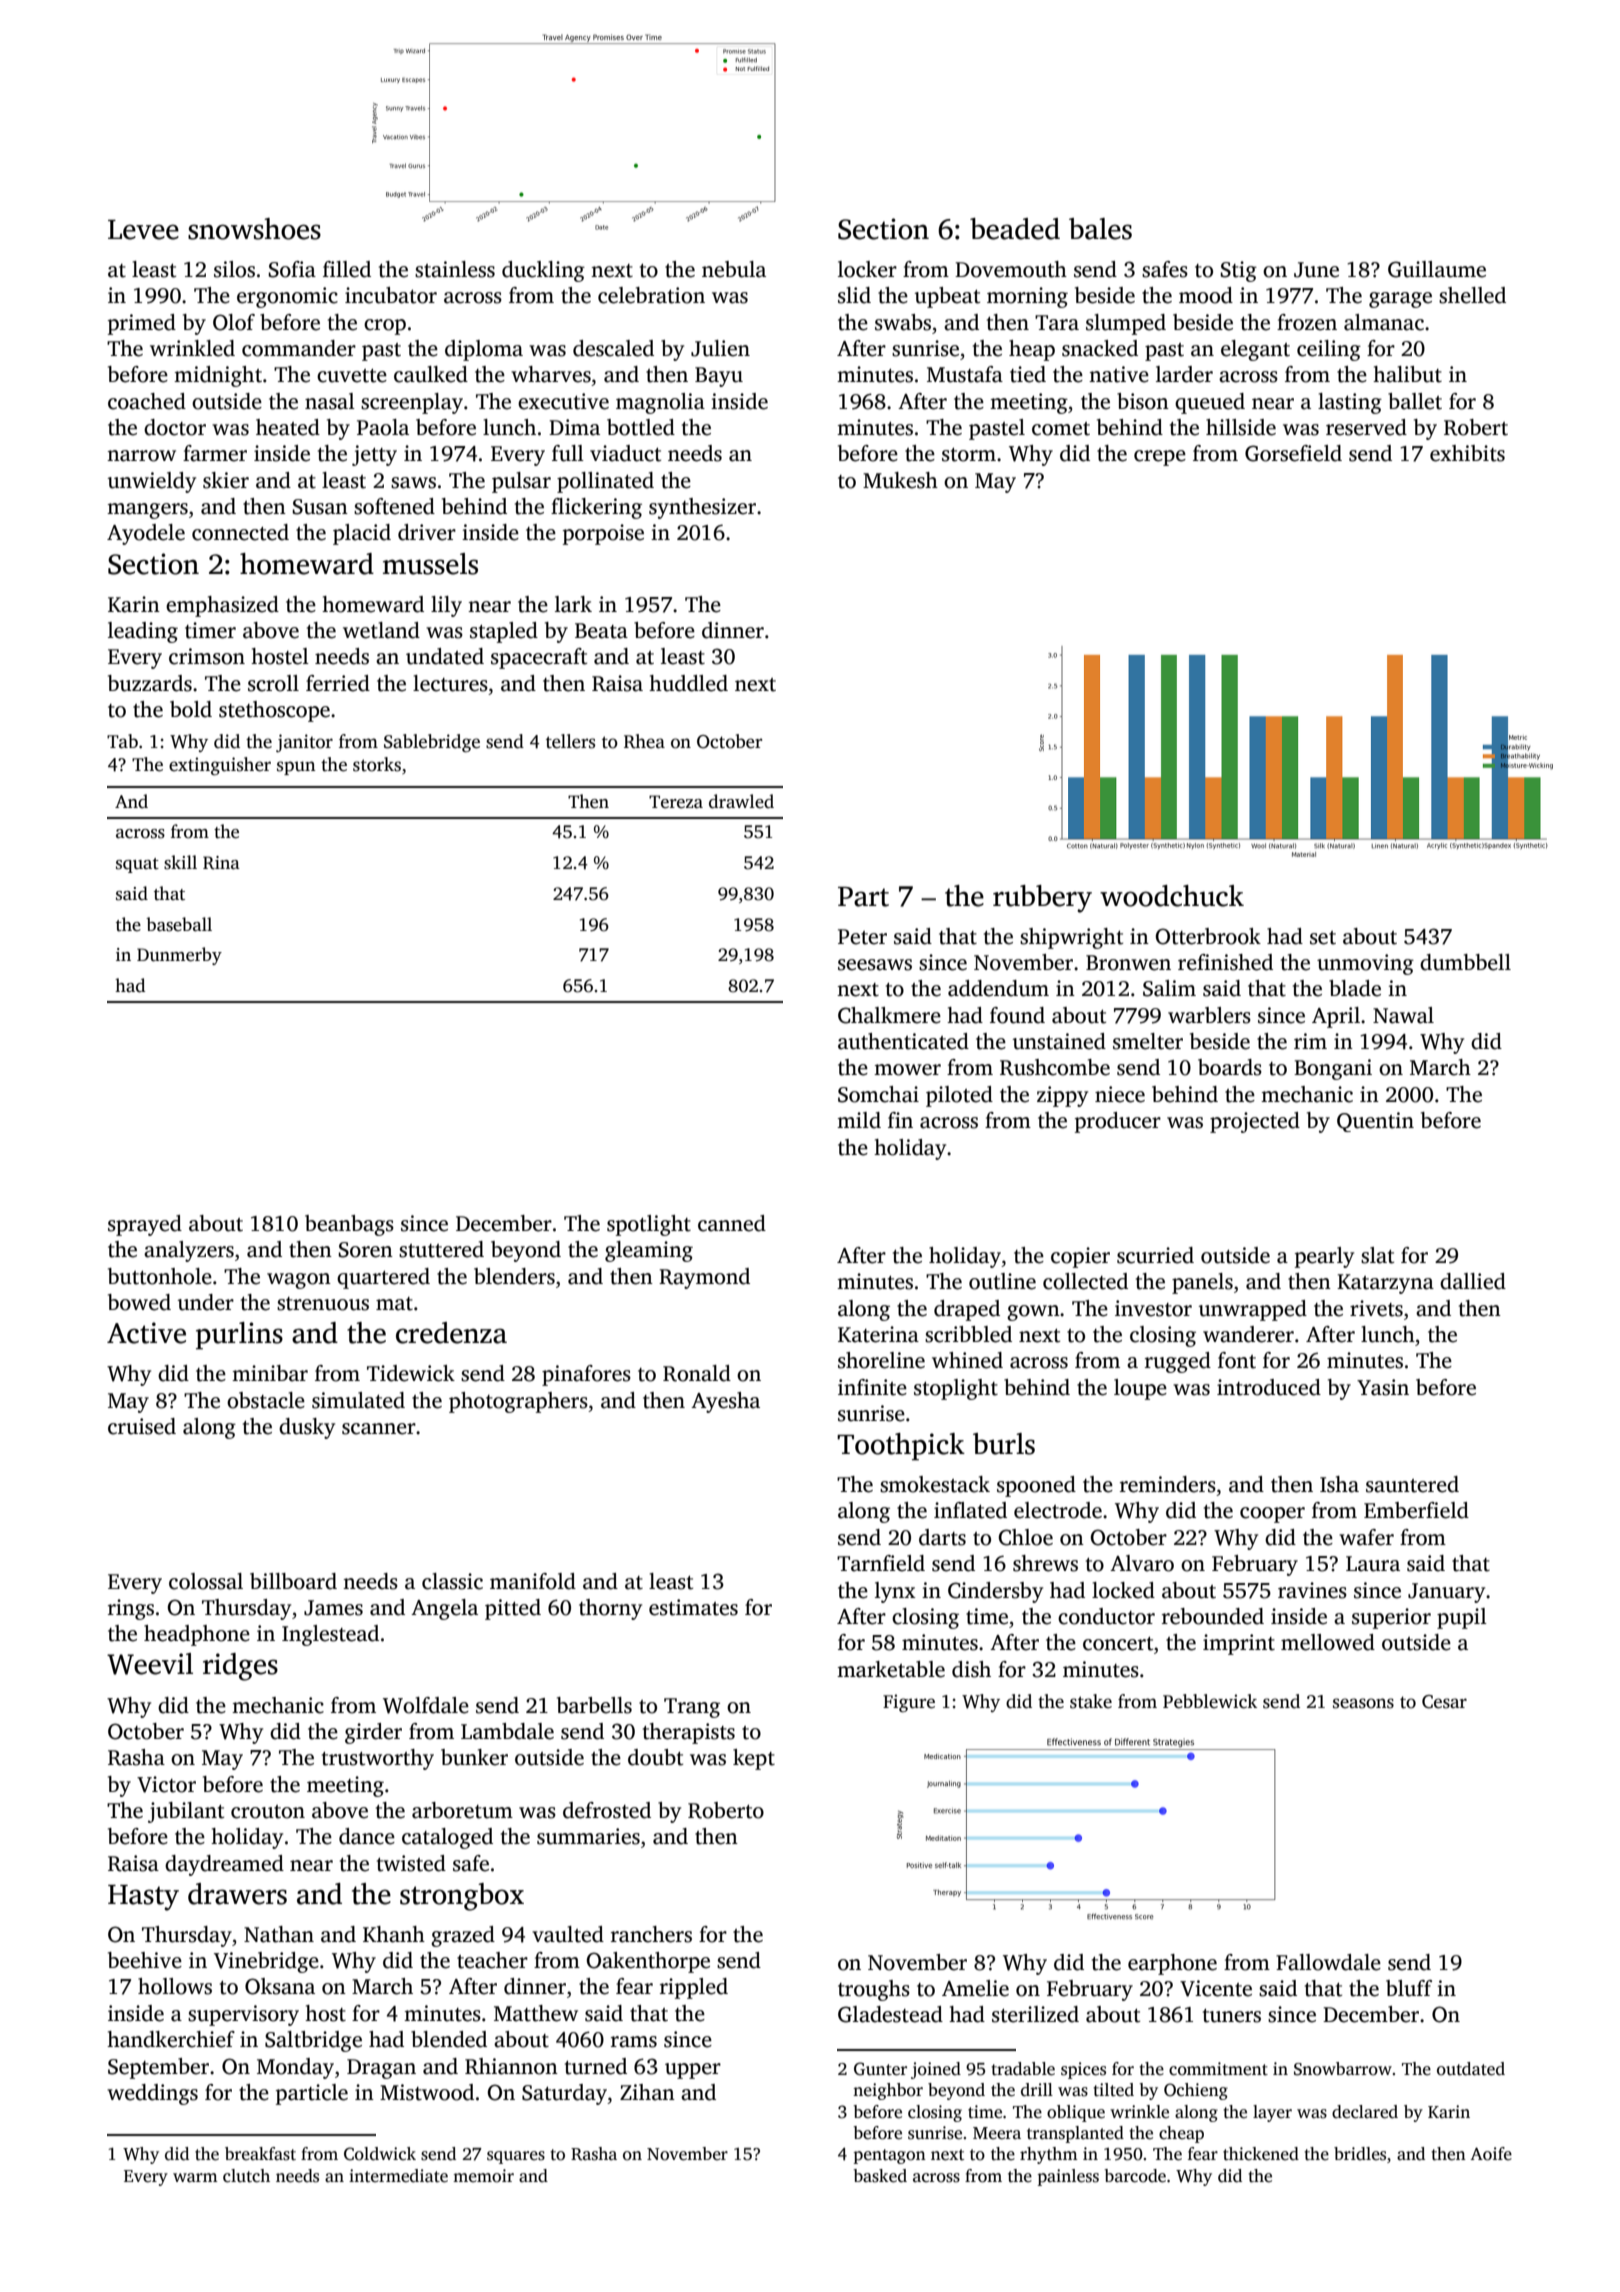 The width and height of the screenshot is (1620, 2292). I want to click on Toothpick, so click(901, 1447).
